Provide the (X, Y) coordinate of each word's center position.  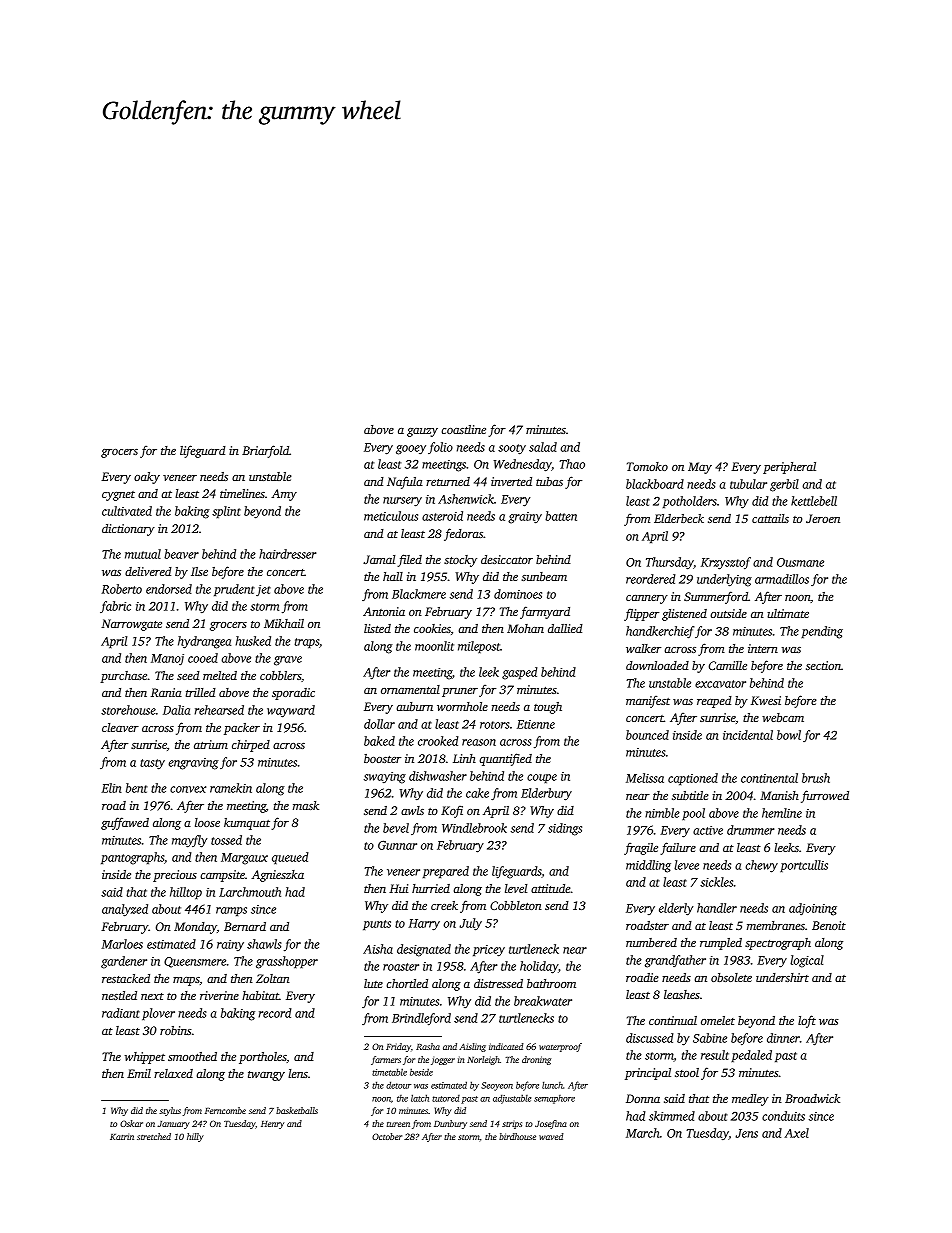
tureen (398, 1124)
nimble (662, 813)
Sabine (710, 1038)
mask (306, 805)
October (387, 1136)
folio (440, 448)
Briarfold (265, 451)
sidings (565, 829)
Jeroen (823, 518)
